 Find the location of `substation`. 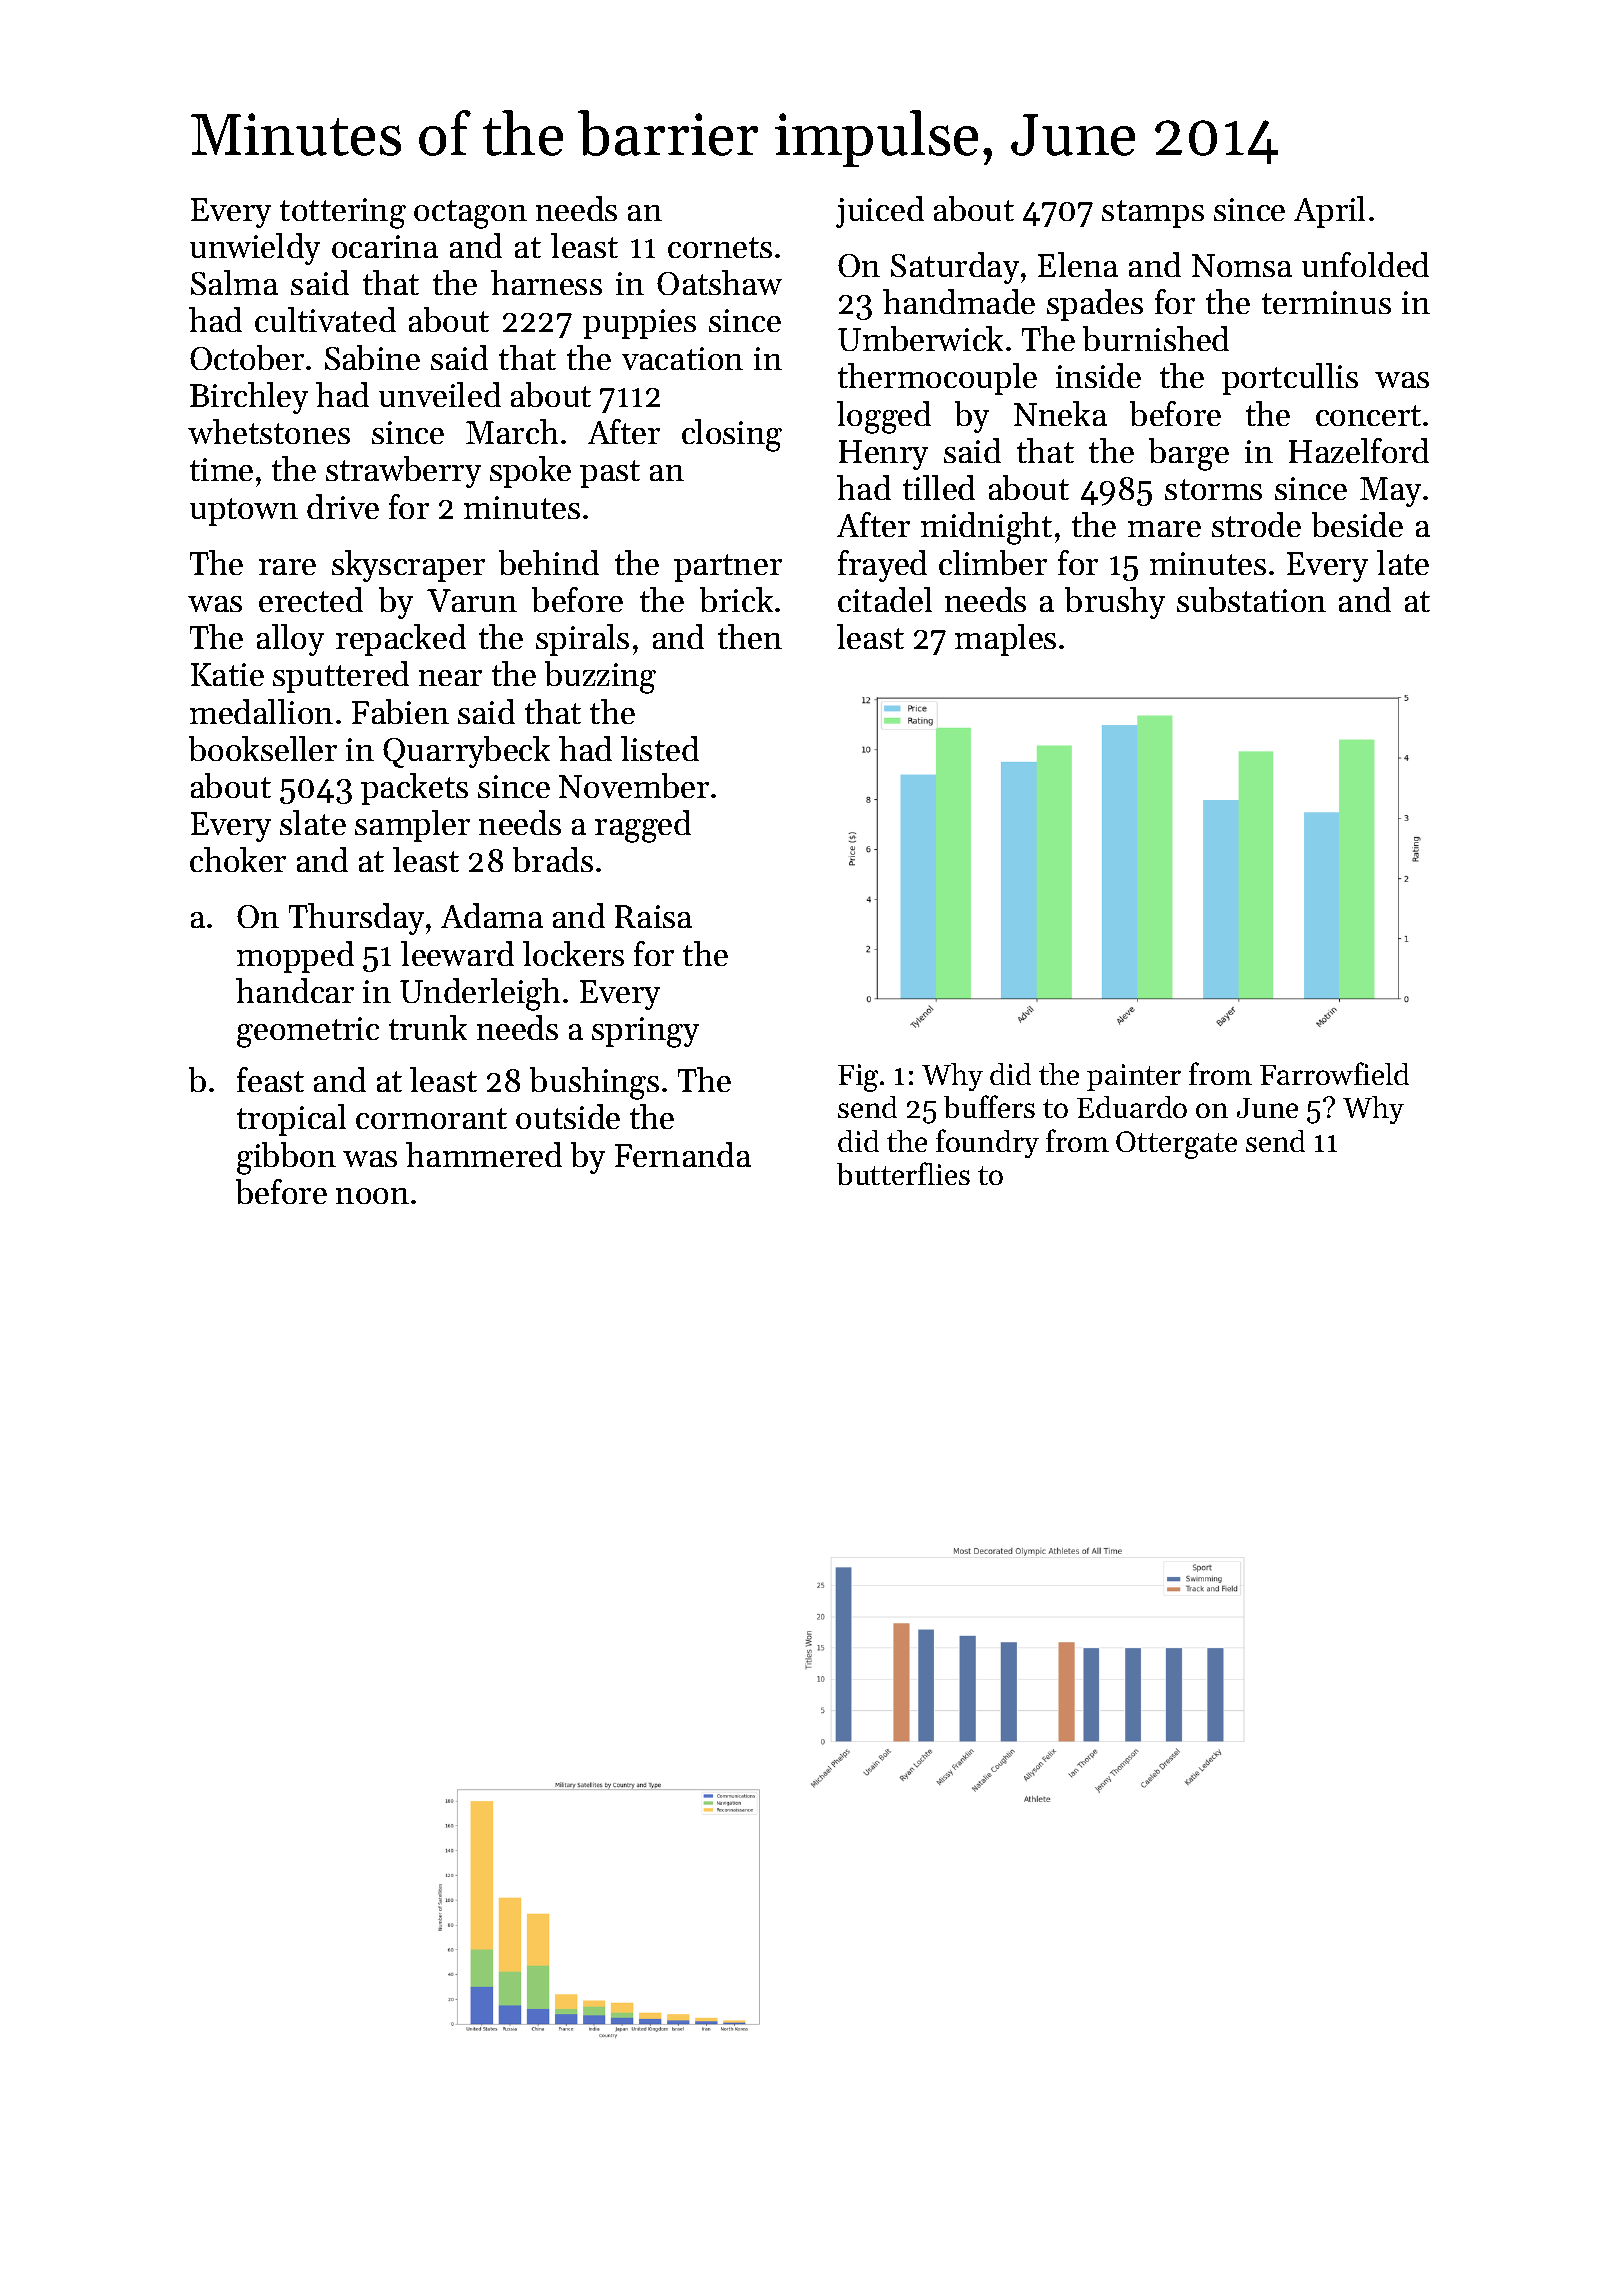

substation is located at coordinates (1251, 599).
